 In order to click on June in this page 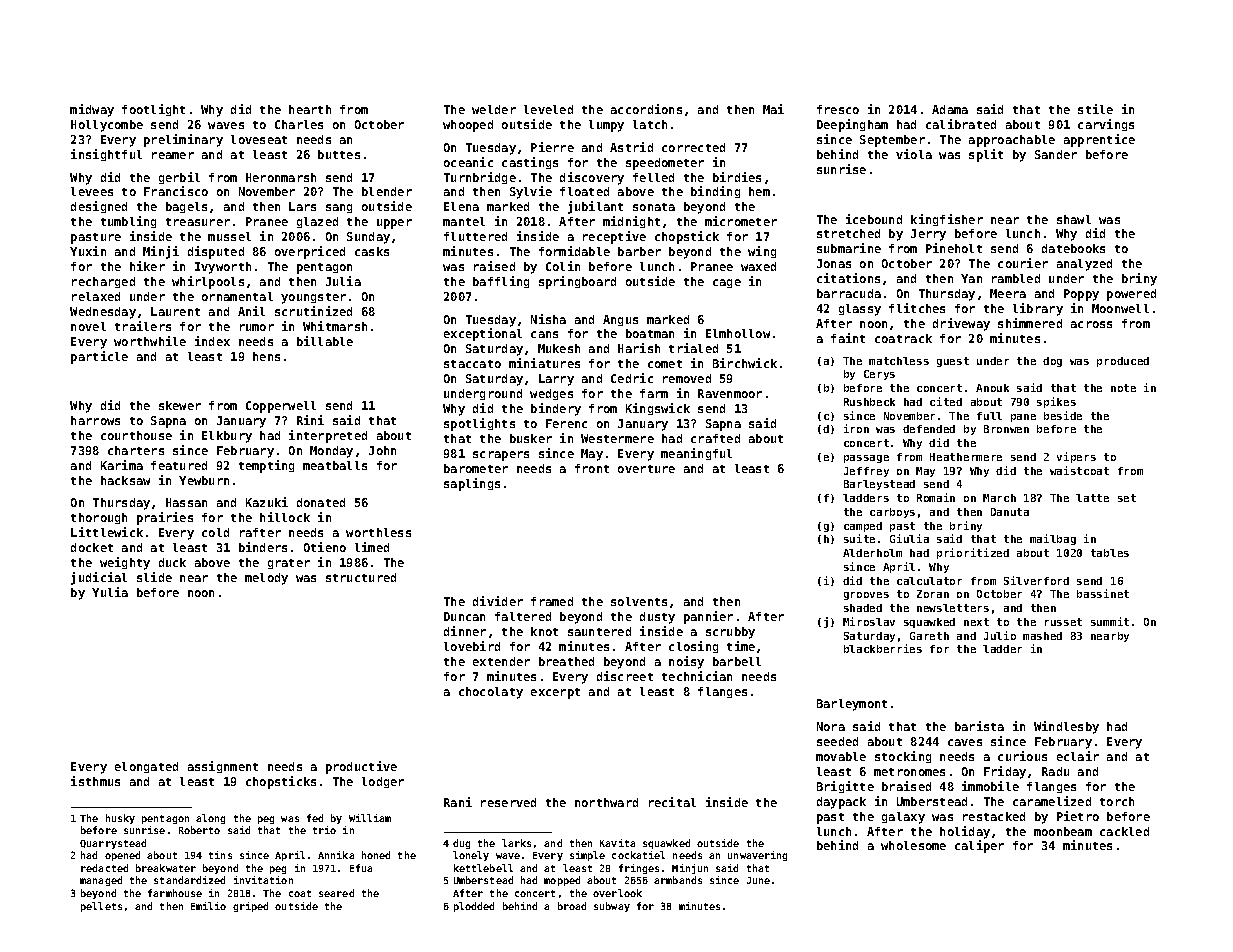, I will do `click(758, 880)`.
